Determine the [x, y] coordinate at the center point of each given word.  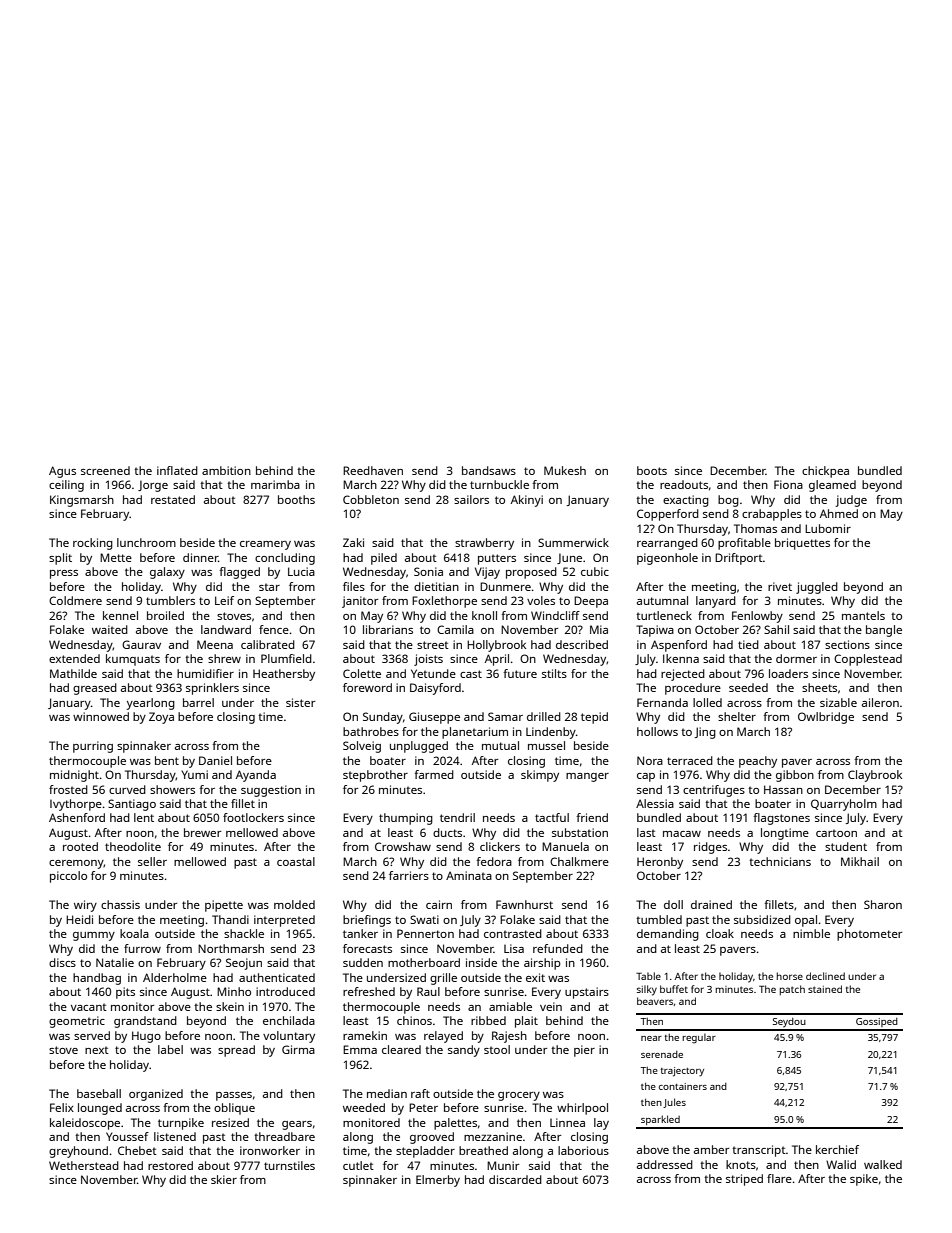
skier [224, 1179]
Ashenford [77, 817]
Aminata [469, 875]
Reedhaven [373, 470]
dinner [200, 557]
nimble [811, 933]
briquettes [802, 544]
